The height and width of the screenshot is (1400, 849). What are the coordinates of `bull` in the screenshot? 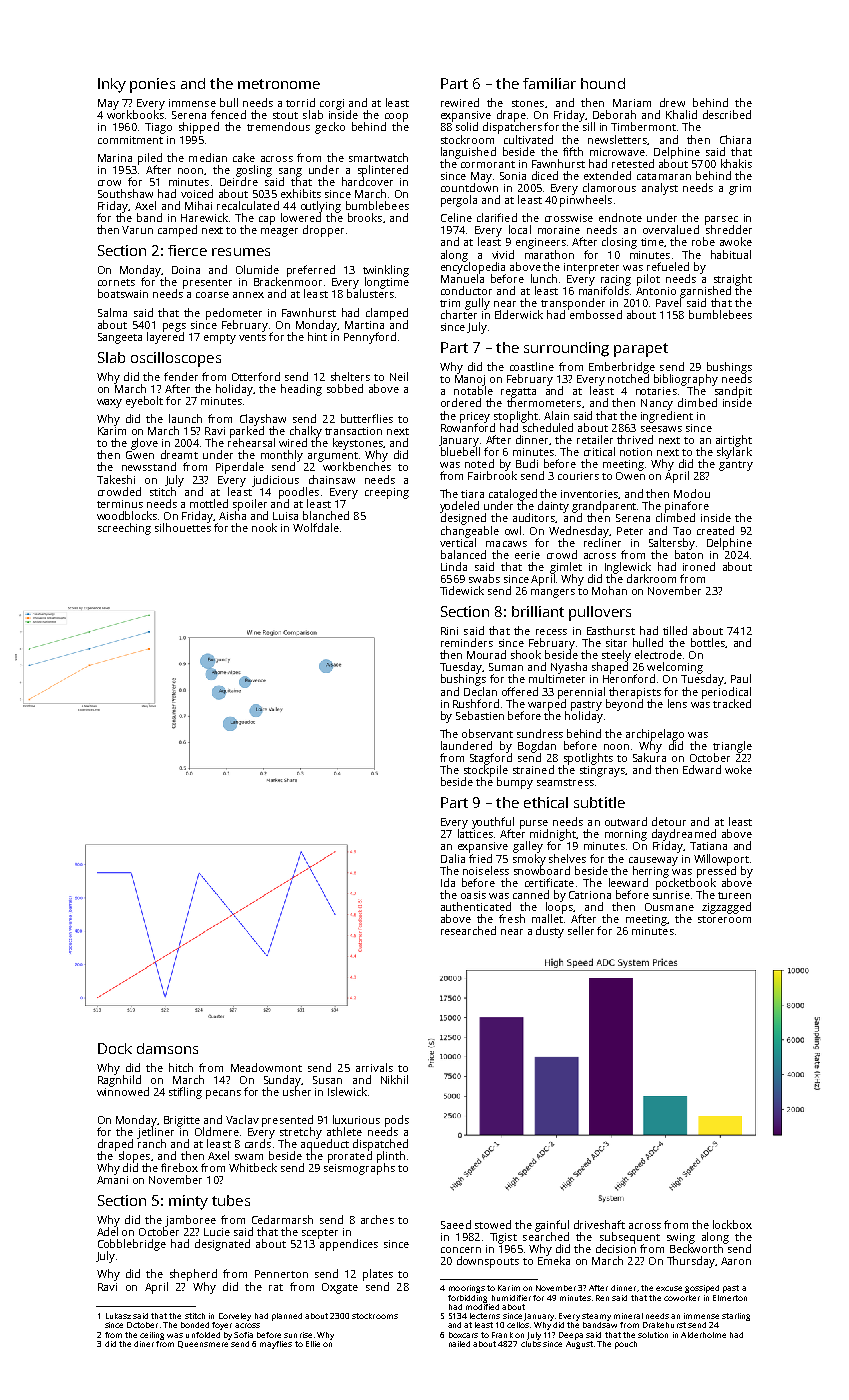 It's located at (229, 102).
